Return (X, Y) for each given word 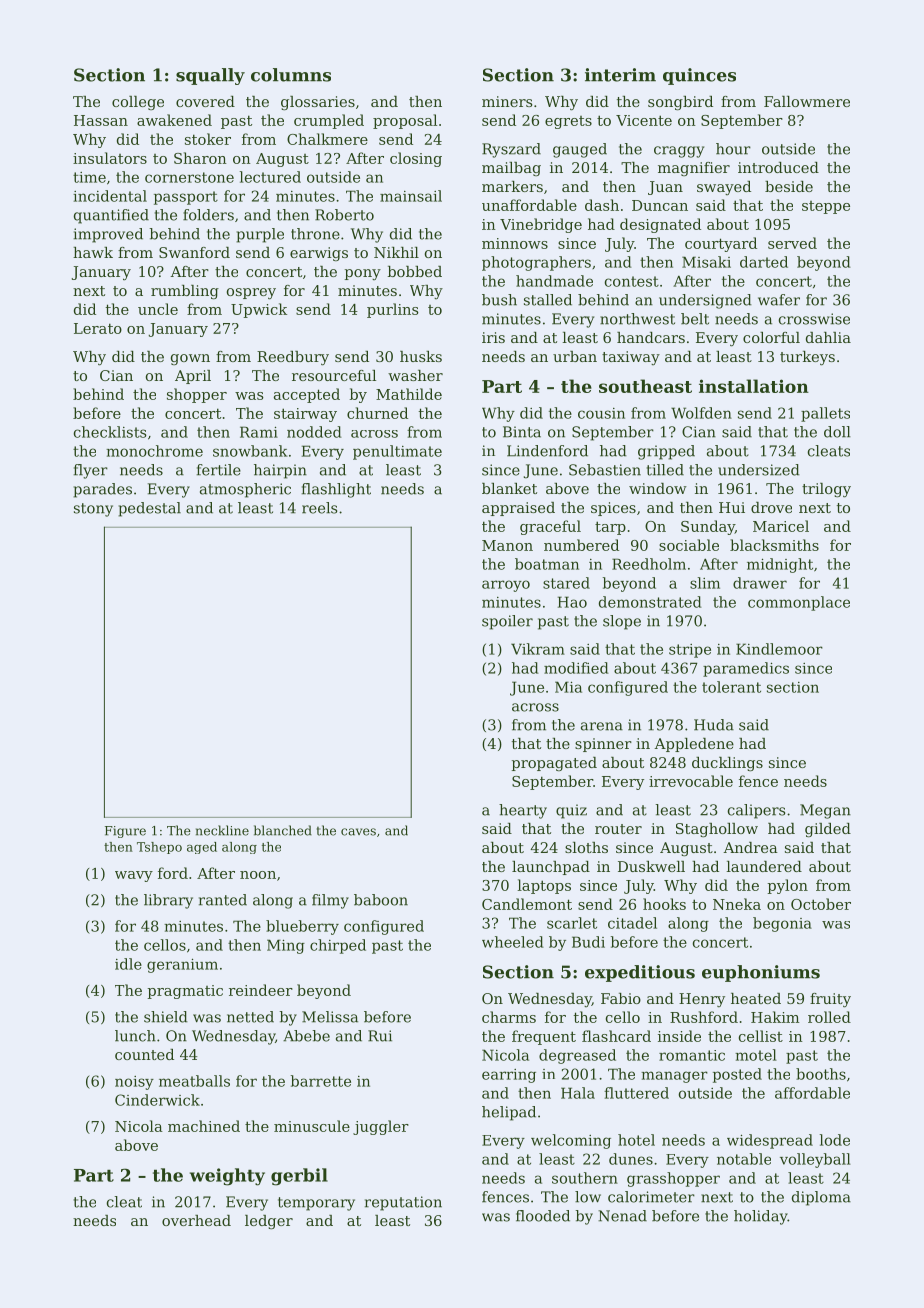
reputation (403, 1203)
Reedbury (293, 358)
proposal (405, 121)
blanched (283, 830)
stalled (548, 300)
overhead (196, 1220)
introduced (778, 167)
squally (210, 76)
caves (358, 832)
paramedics (746, 669)
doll (837, 432)
